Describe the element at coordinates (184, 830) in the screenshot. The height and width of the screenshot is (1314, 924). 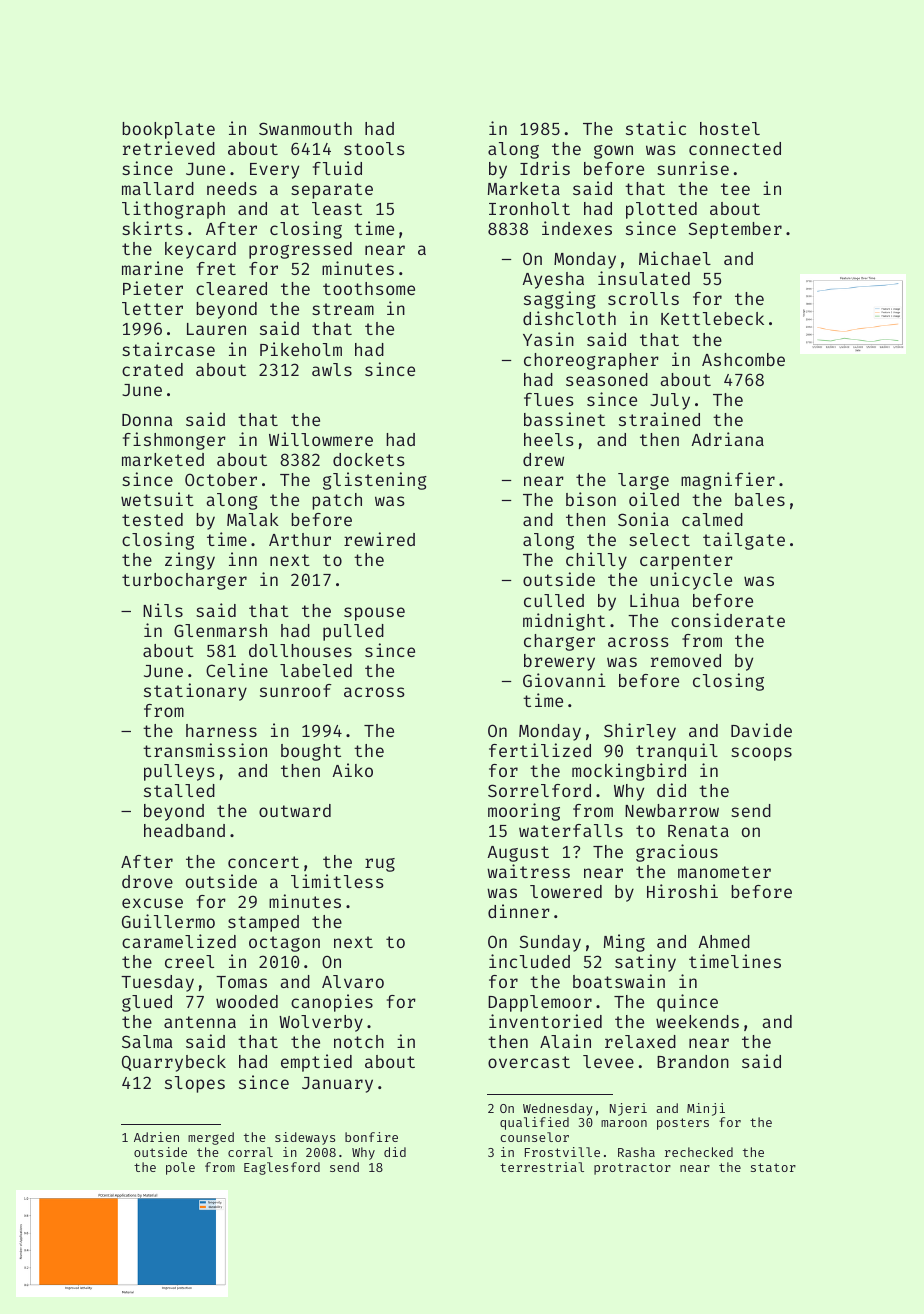
I see `headband` at that location.
